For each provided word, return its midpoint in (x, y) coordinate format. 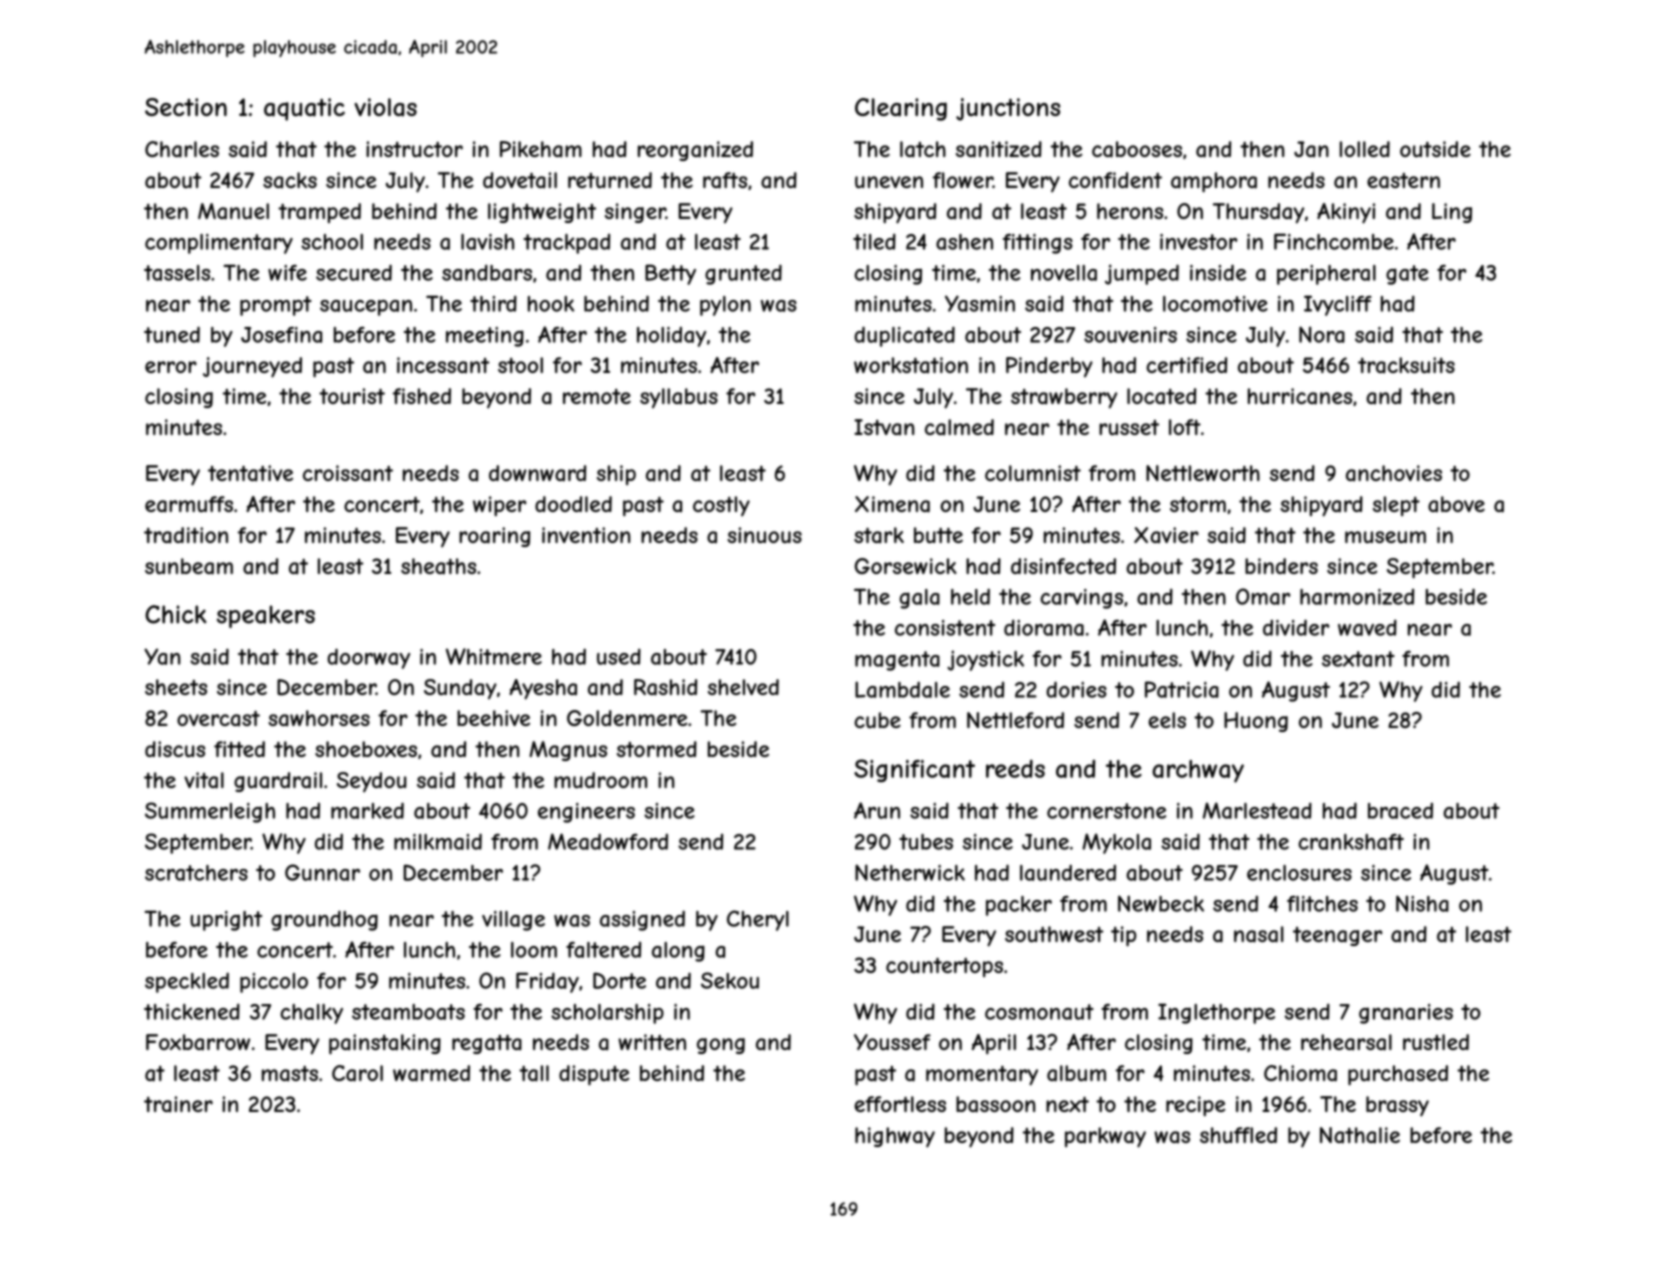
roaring (494, 537)
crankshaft (1351, 842)
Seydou (371, 782)
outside (1435, 149)
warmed (431, 1073)
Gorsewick (906, 566)
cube (877, 720)
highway (895, 1137)
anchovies (1394, 473)
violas (385, 107)
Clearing (901, 109)
